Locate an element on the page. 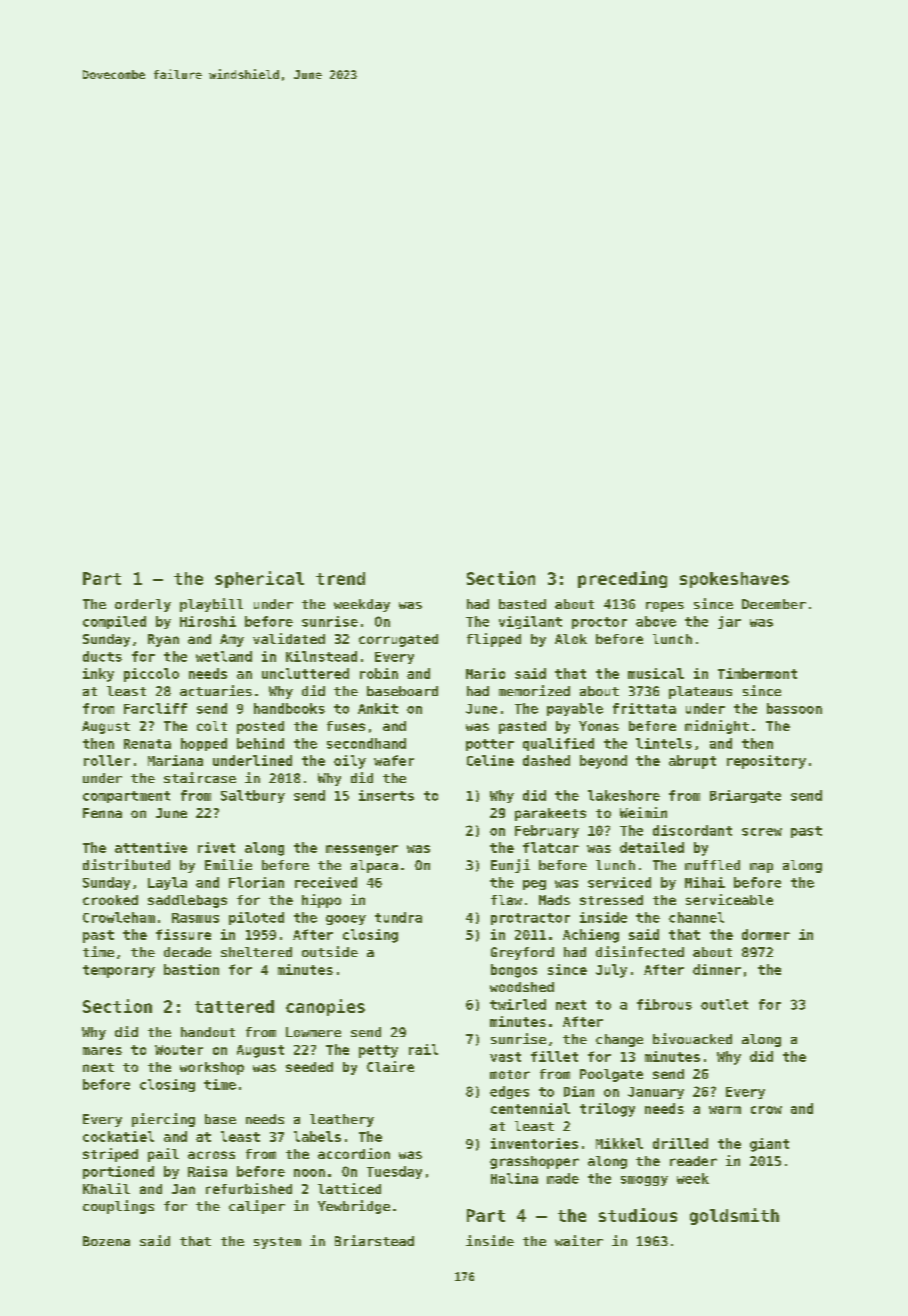 The image size is (908, 1316). Farcliff is located at coordinates (155, 708).
